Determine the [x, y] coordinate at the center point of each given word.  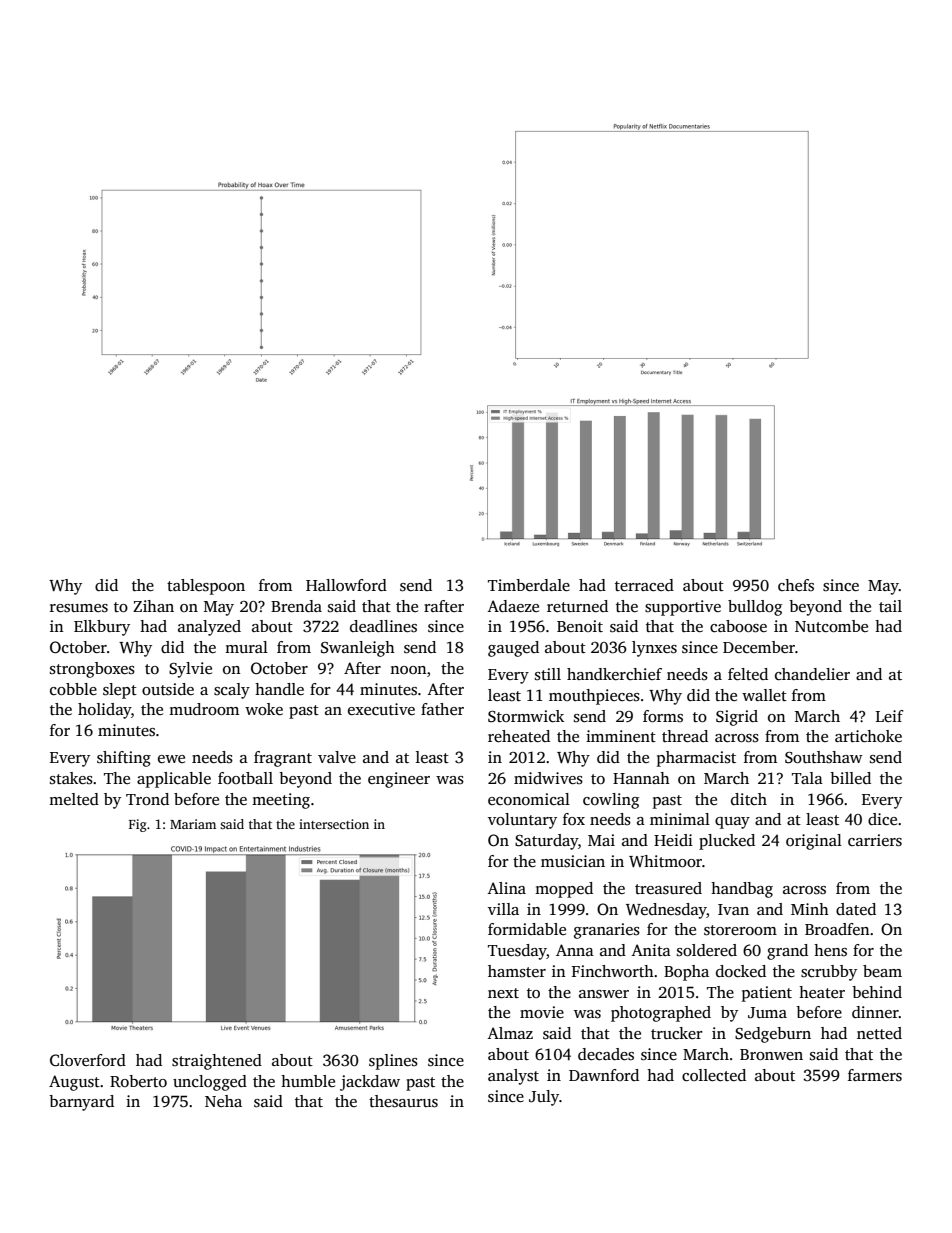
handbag [742, 890]
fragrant [283, 759]
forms [663, 716]
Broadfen [837, 929]
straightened [217, 1062]
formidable [527, 929]
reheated [519, 736]
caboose [738, 626]
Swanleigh [358, 649]
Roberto [138, 1081]
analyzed [209, 628]
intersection [334, 824]
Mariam [193, 824]
